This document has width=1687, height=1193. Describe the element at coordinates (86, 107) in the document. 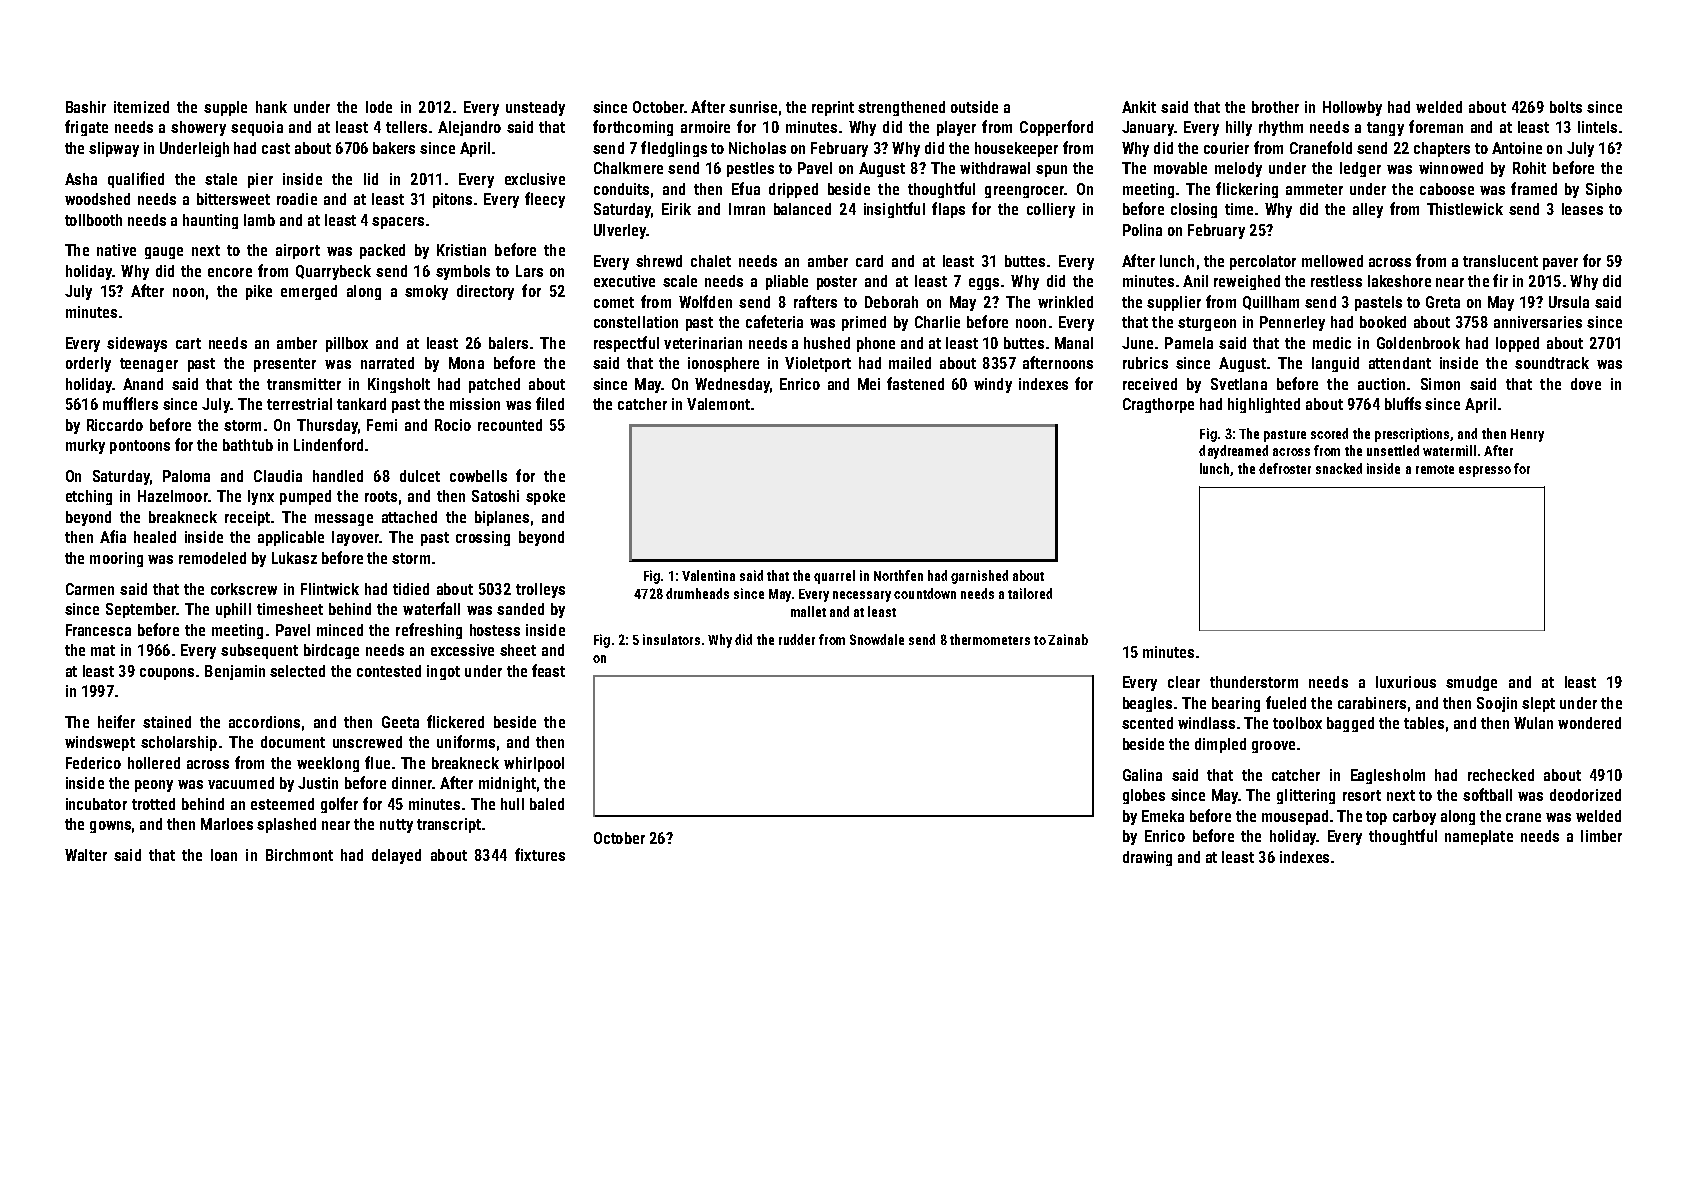

I see `Bashir` at that location.
